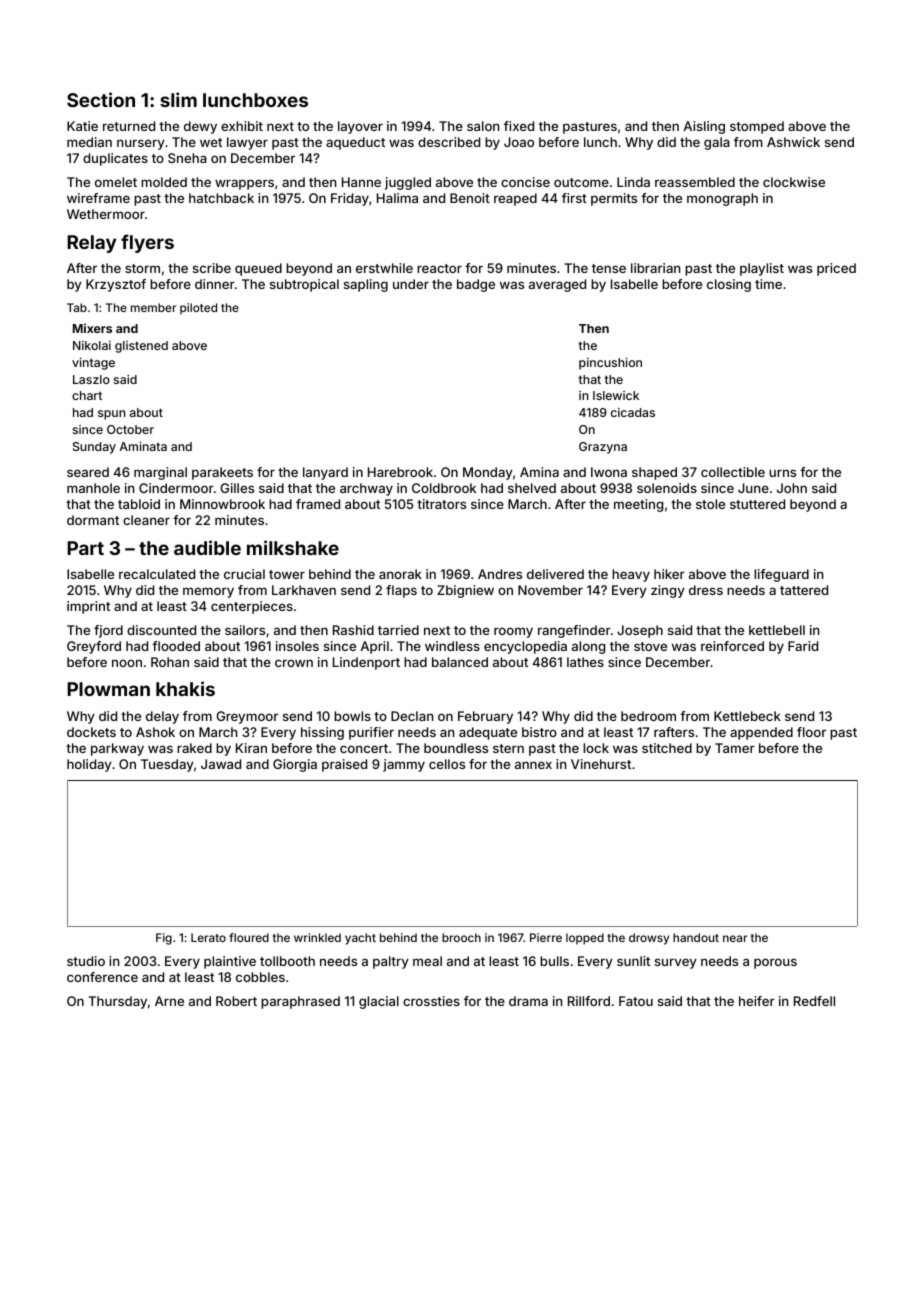 Image resolution: width=924 pixels, height=1308 pixels. I want to click on floor, so click(811, 732).
